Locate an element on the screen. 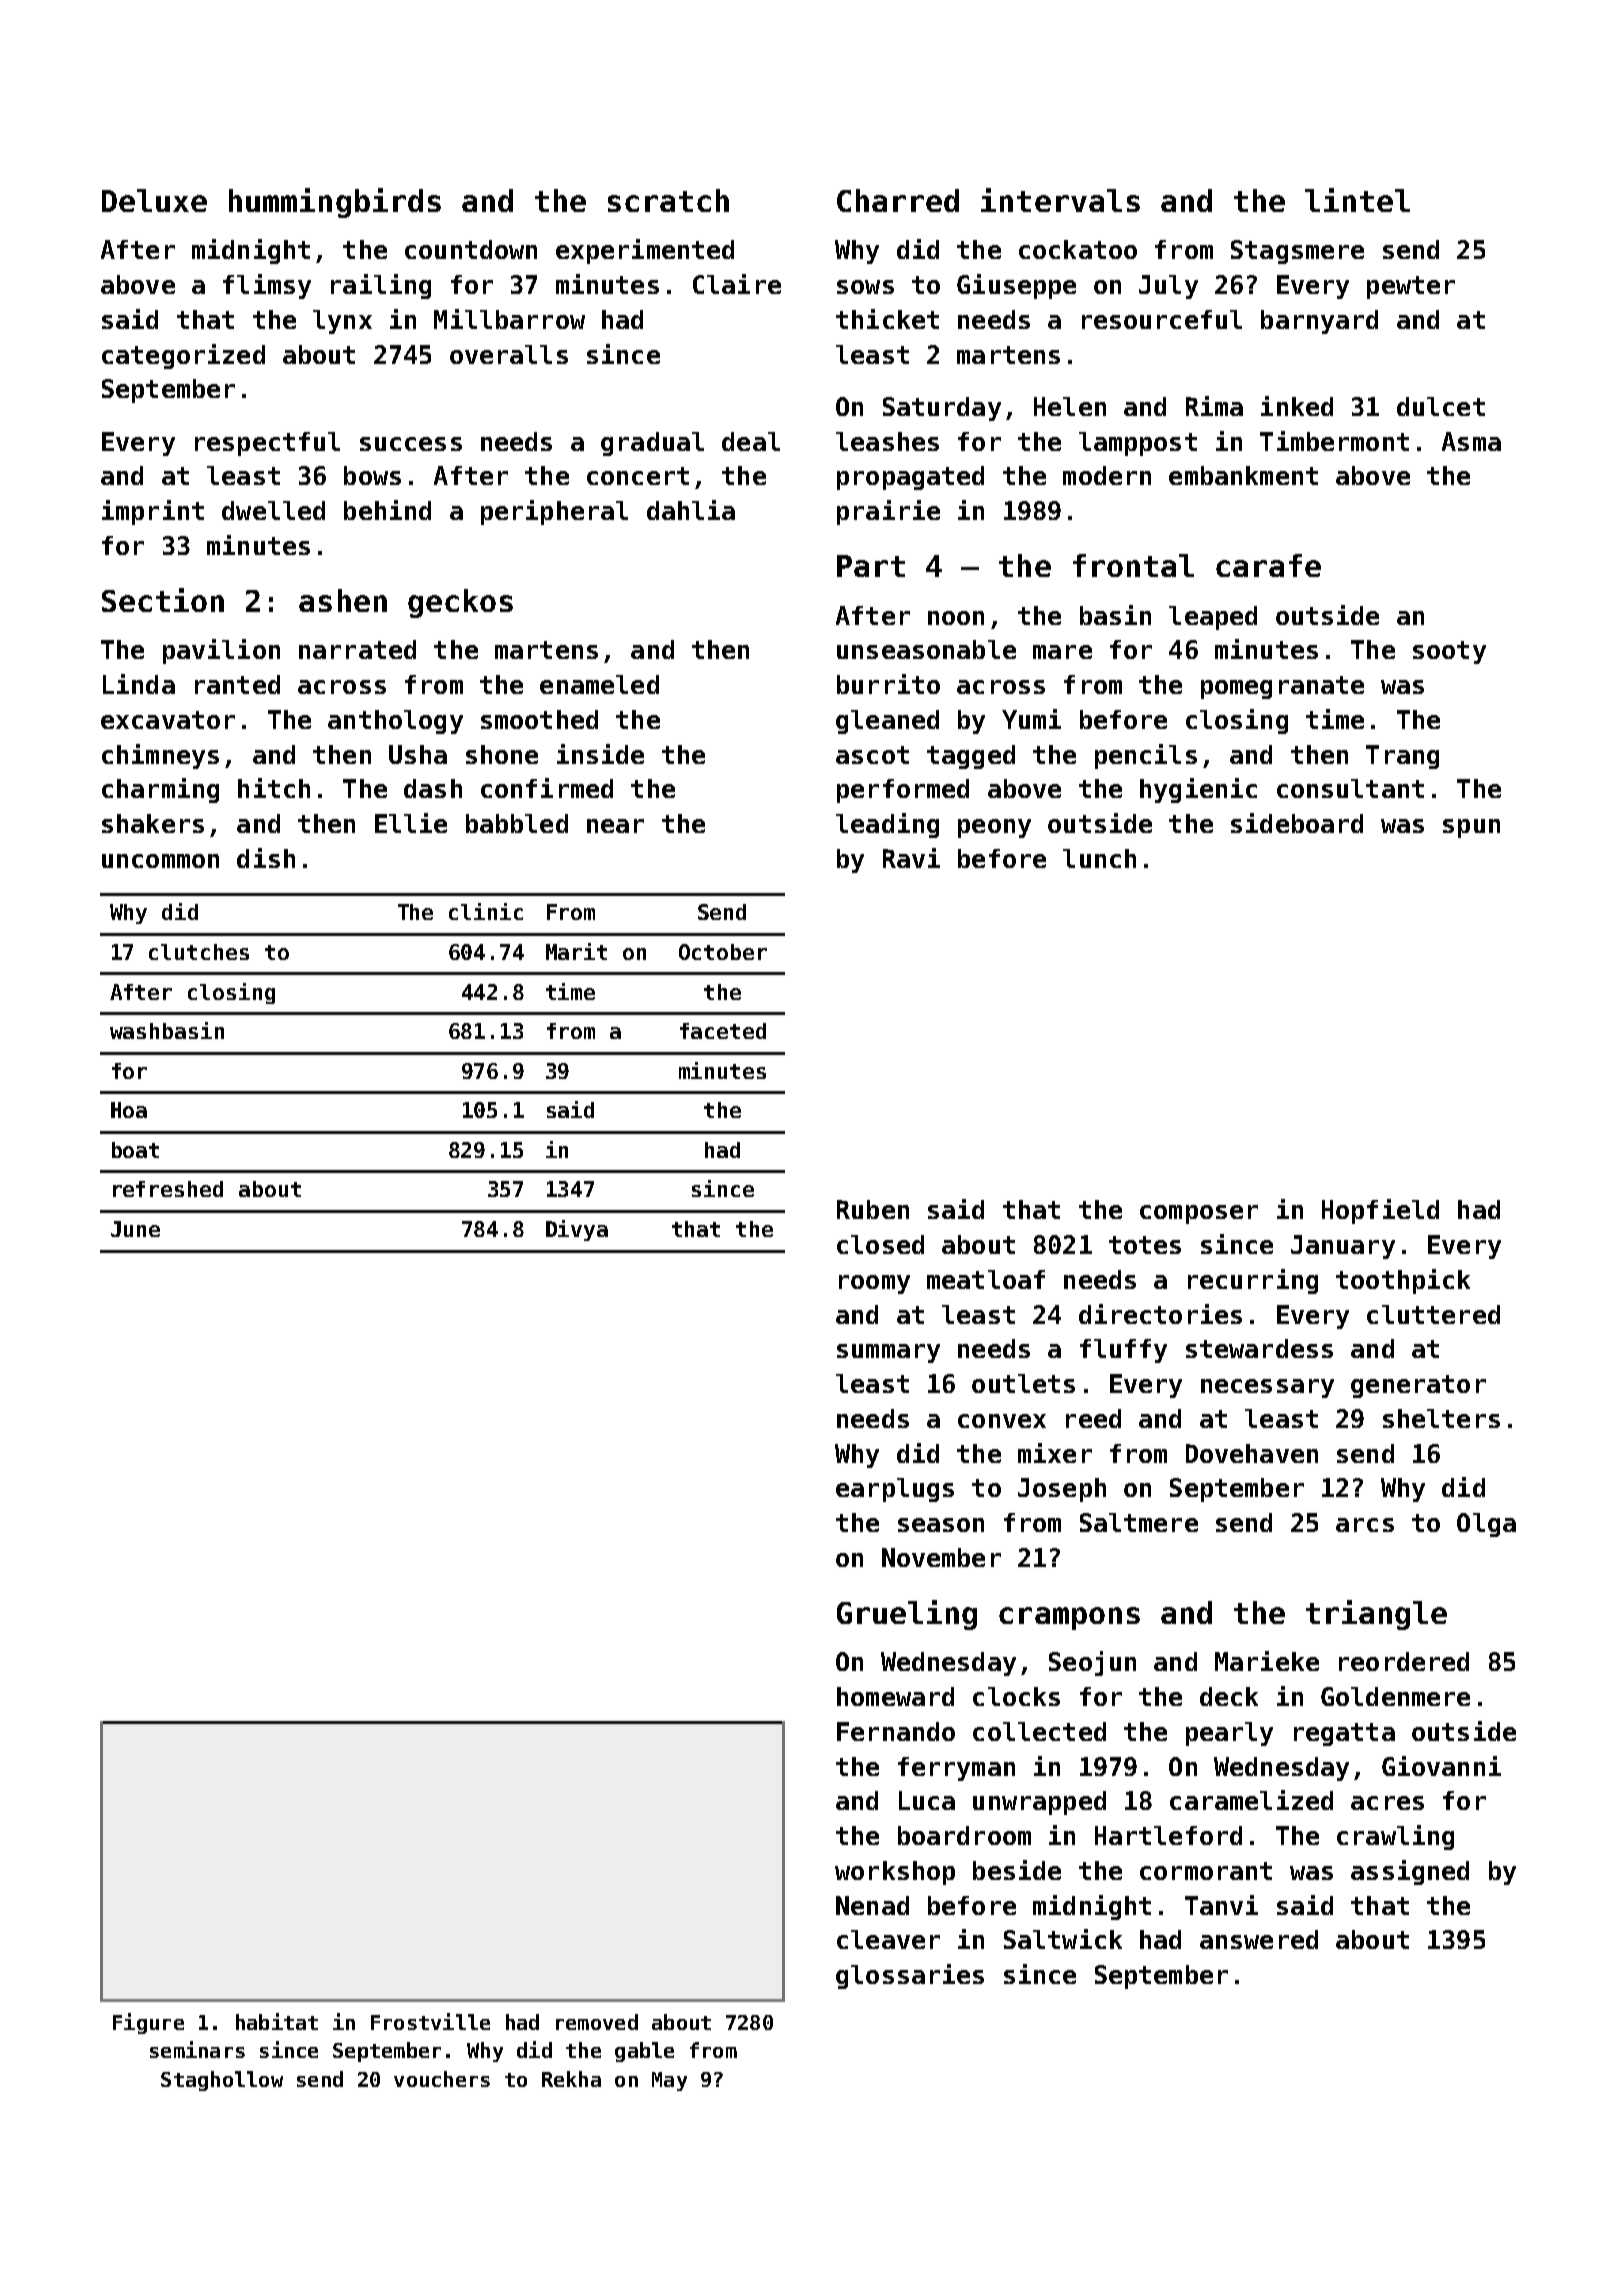 The height and width of the screenshot is (2292, 1620). Frostville is located at coordinates (430, 2021).
